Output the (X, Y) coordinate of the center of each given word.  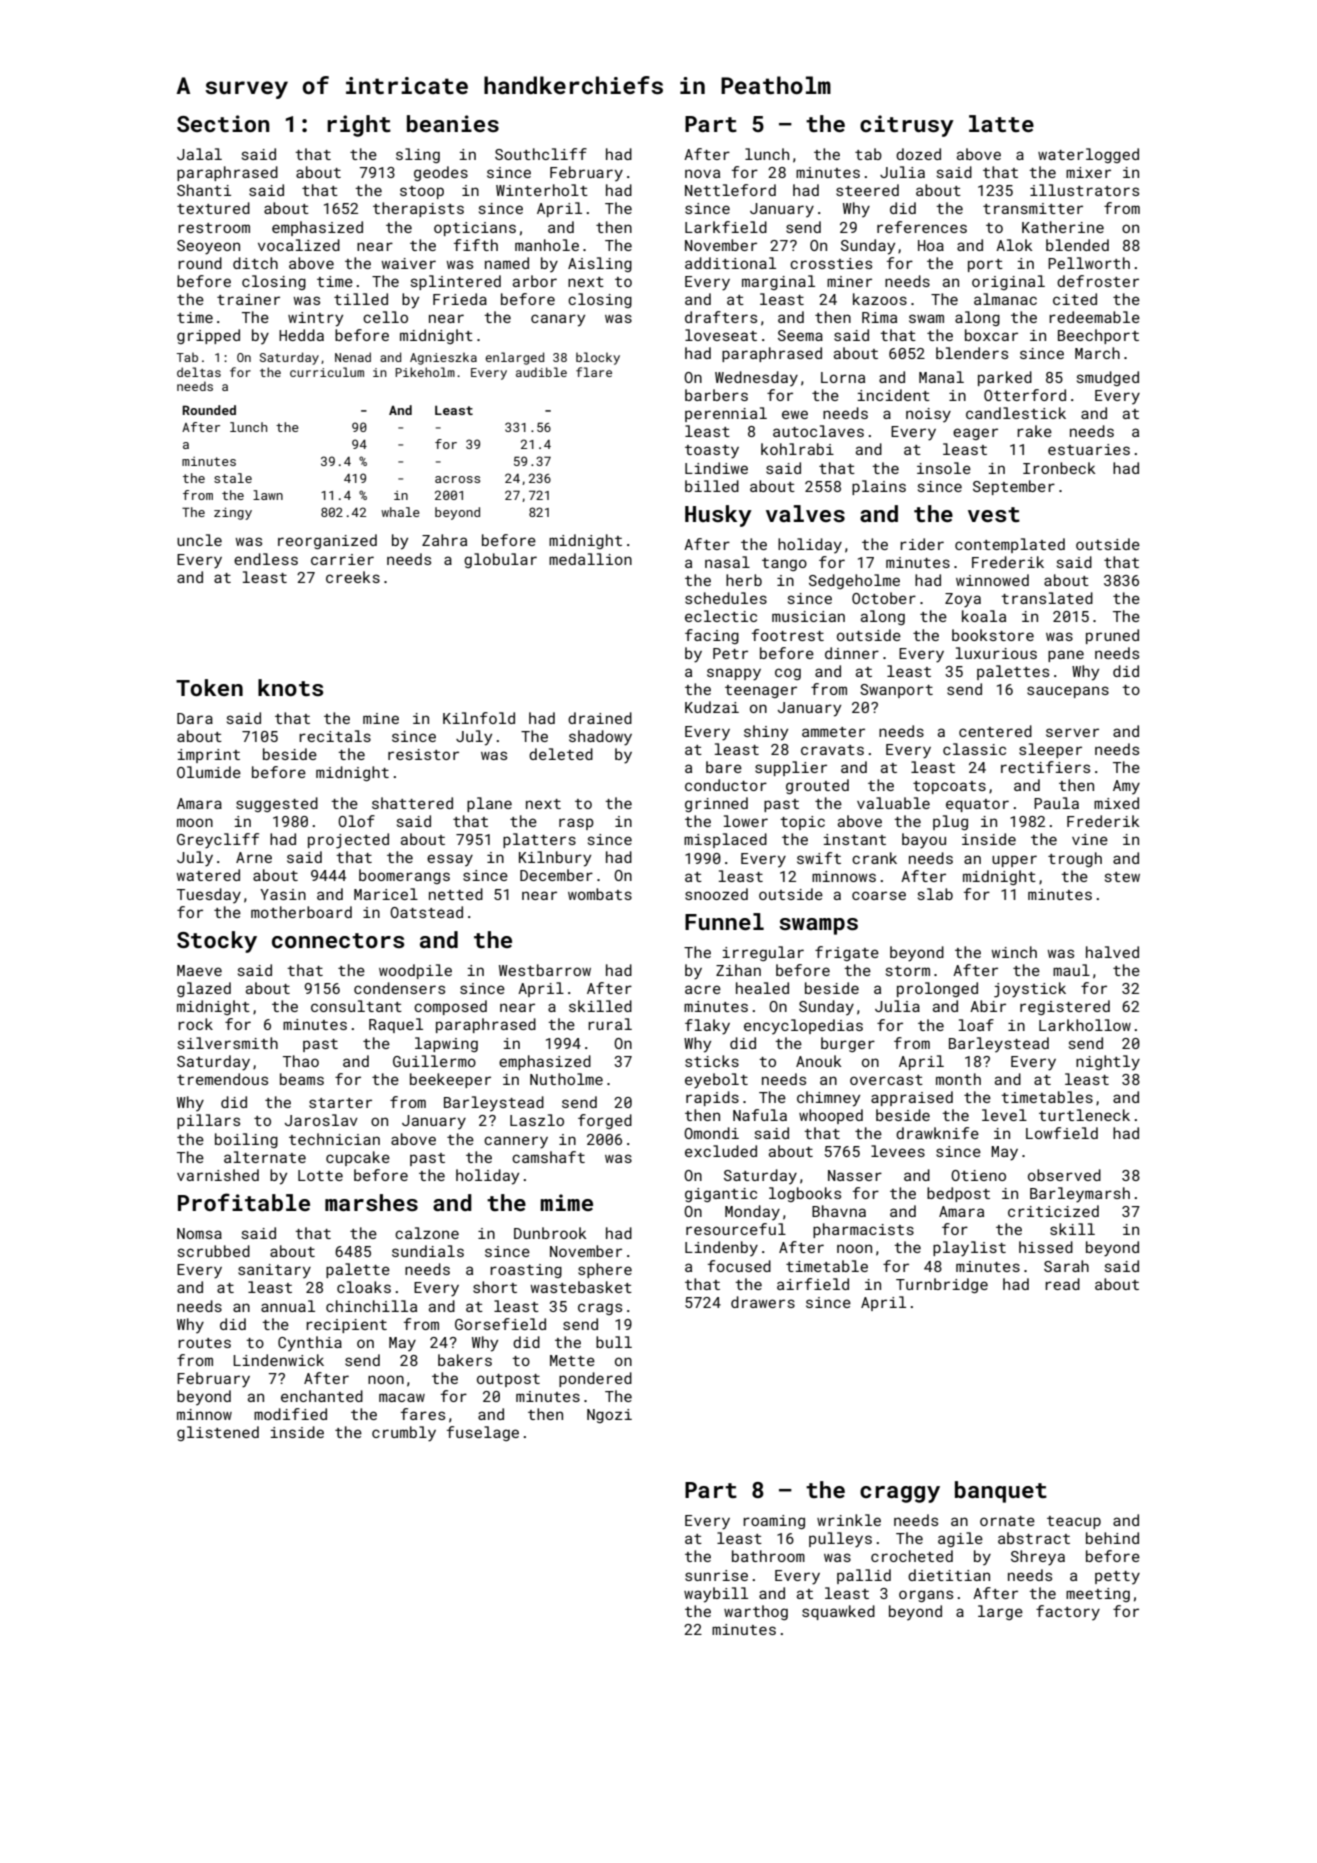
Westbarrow (545, 970)
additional (730, 263)
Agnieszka (443, 358)
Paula (1056, 803)
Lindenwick (278, 1360)
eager (975, 434)
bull (614, 1342)
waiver (408, 263)
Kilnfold (479, 718)
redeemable (1094, 317)
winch (1014, 952)
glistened (218, 1433)
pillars (208, 1121)
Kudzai (712, 707)
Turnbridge (942, 1285)
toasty (712, 452)
